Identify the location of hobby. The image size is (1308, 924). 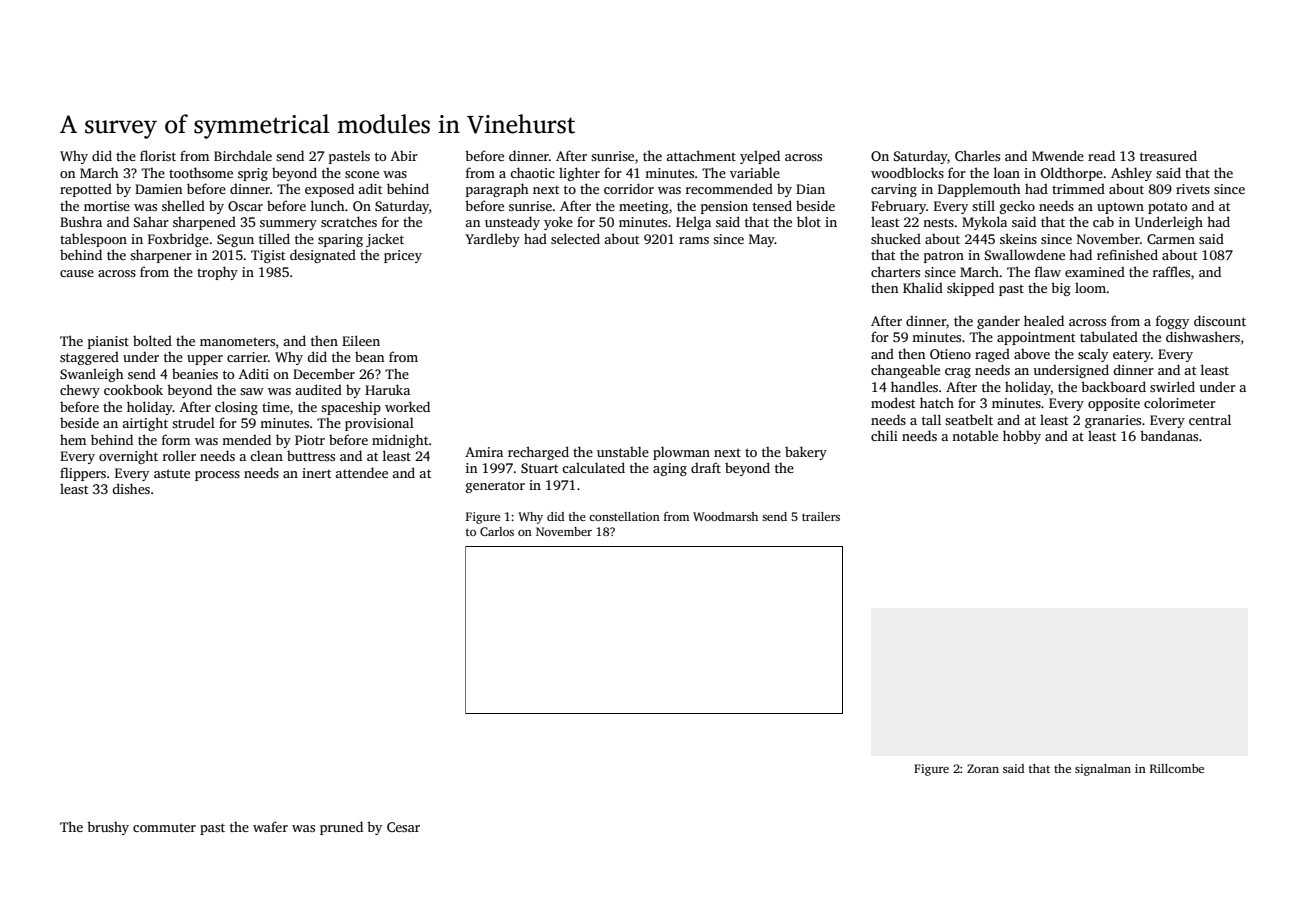
(1022, 437).
